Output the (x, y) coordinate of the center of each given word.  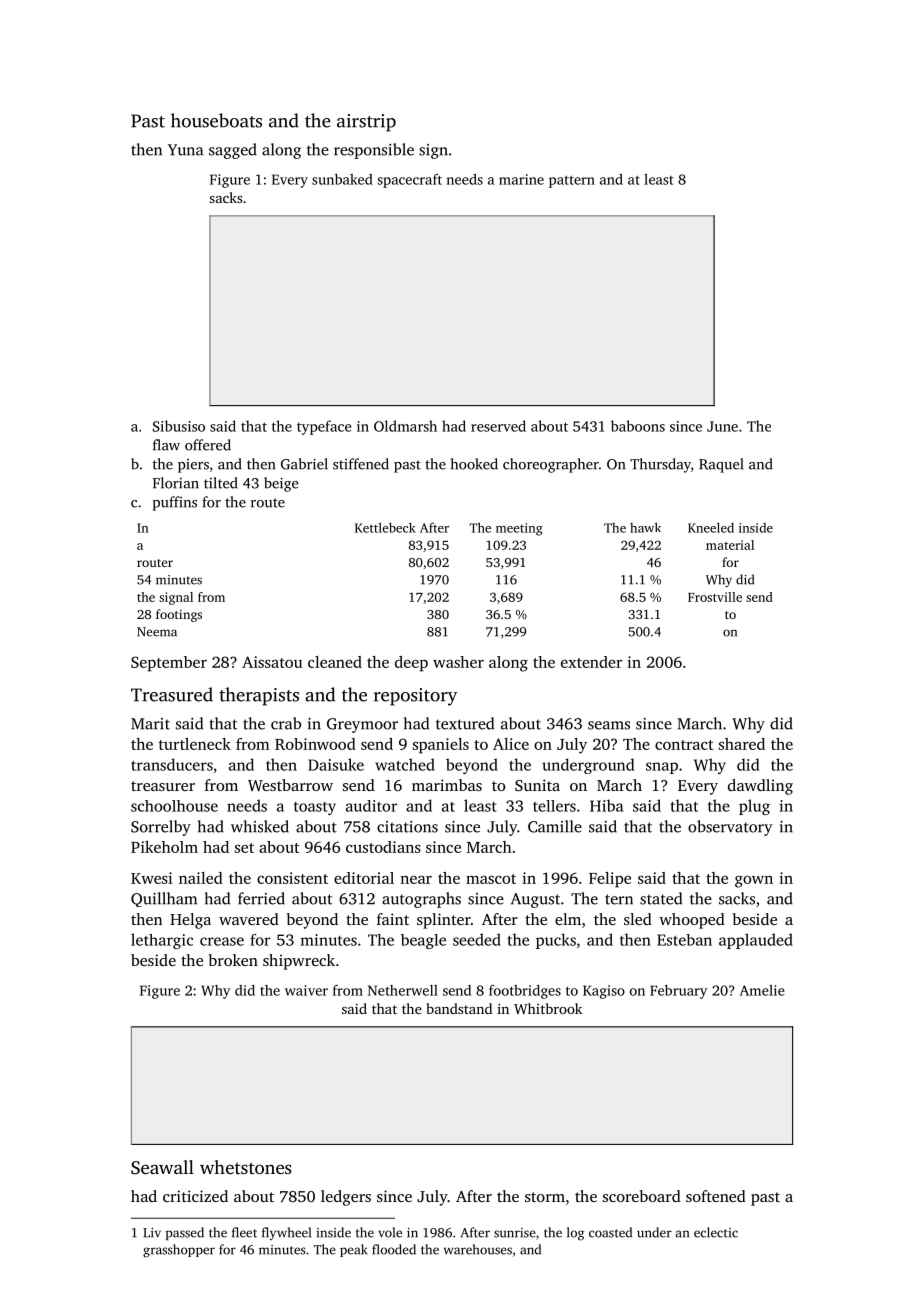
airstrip (366, 123)
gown (754, 882)
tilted (221, 483)
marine (521, 179)
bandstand (459, 1008)
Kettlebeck (385, 528)
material (730, 545)
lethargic (162, 941)
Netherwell (403, 990)
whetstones (246, 1167)
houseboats (216, 120)
